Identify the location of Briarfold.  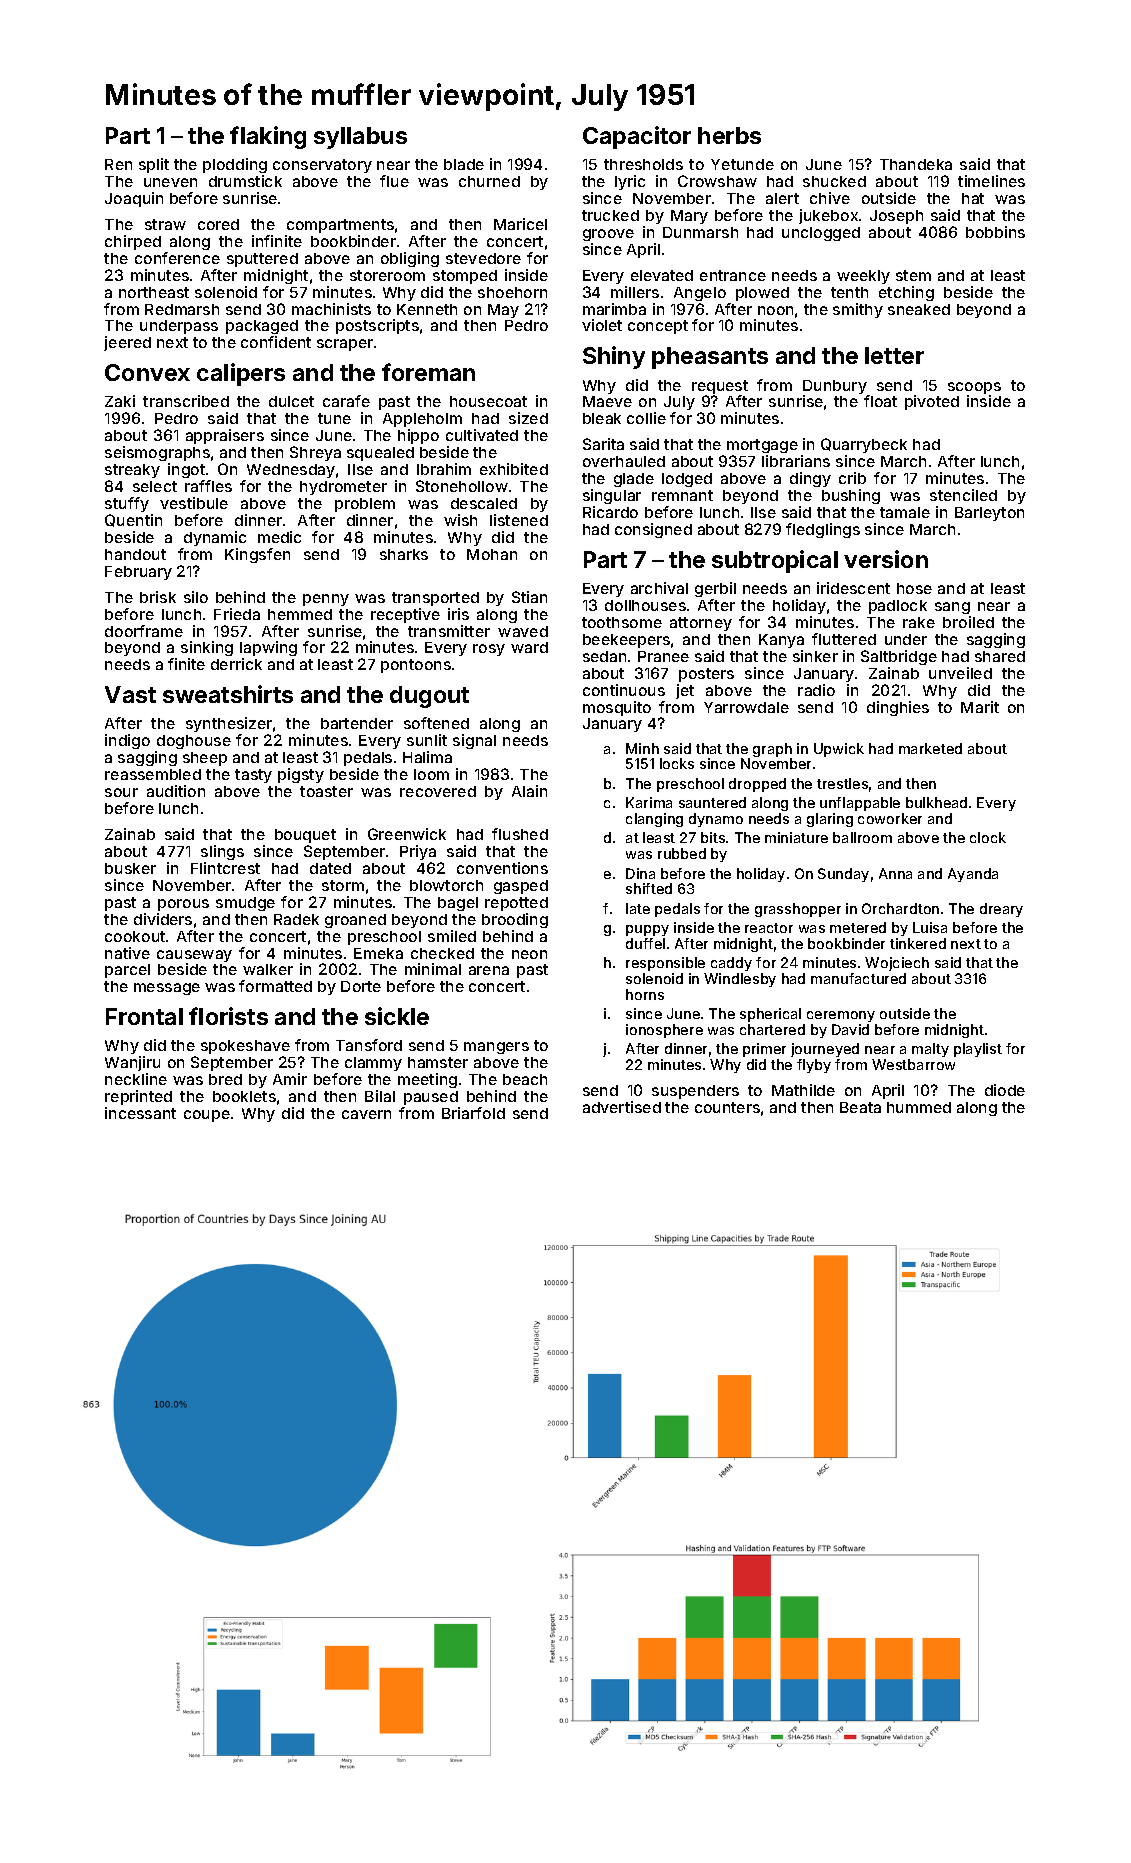
(473, 1113).
